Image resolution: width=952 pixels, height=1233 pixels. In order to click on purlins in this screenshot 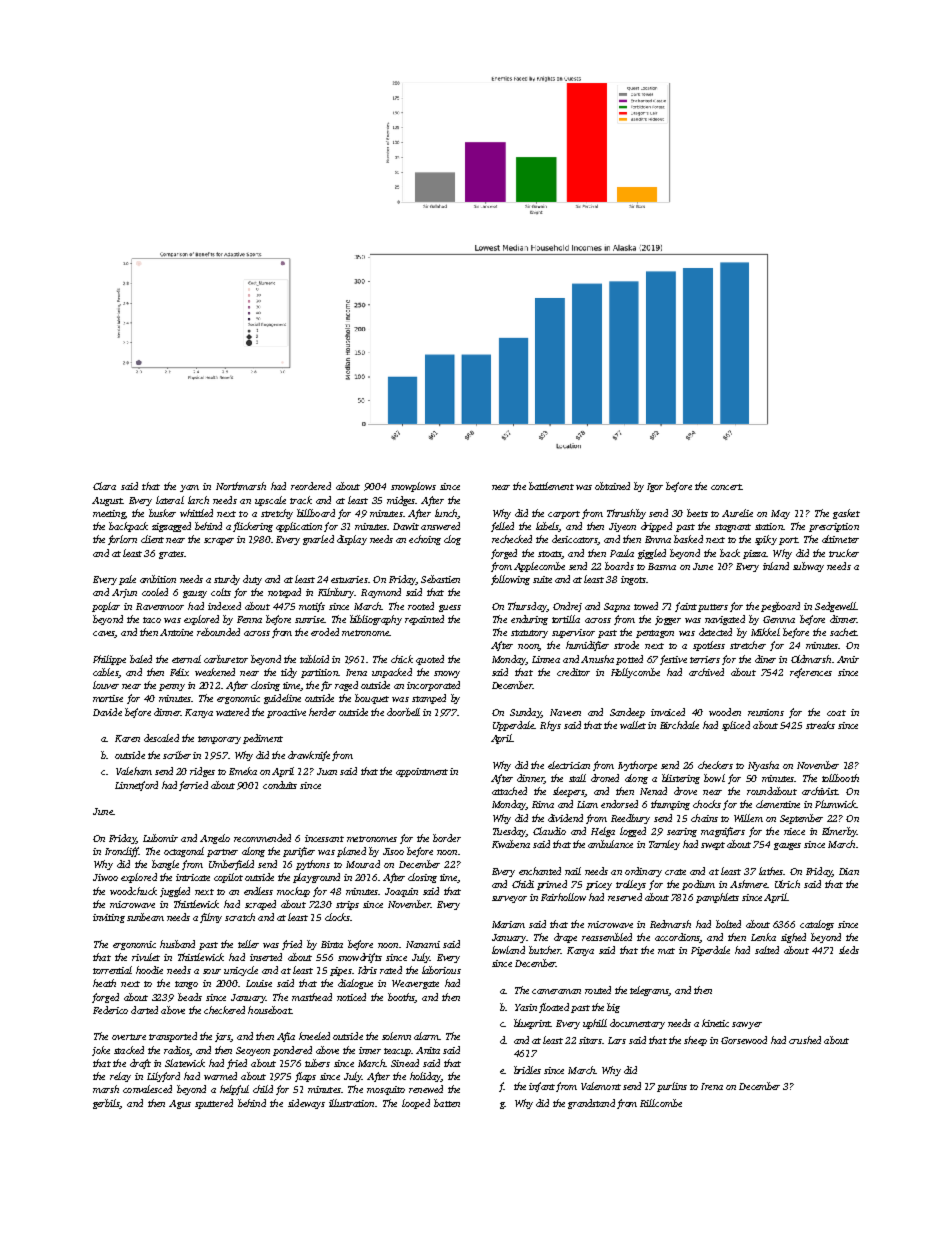, I will do `click(672, 1087)`.
